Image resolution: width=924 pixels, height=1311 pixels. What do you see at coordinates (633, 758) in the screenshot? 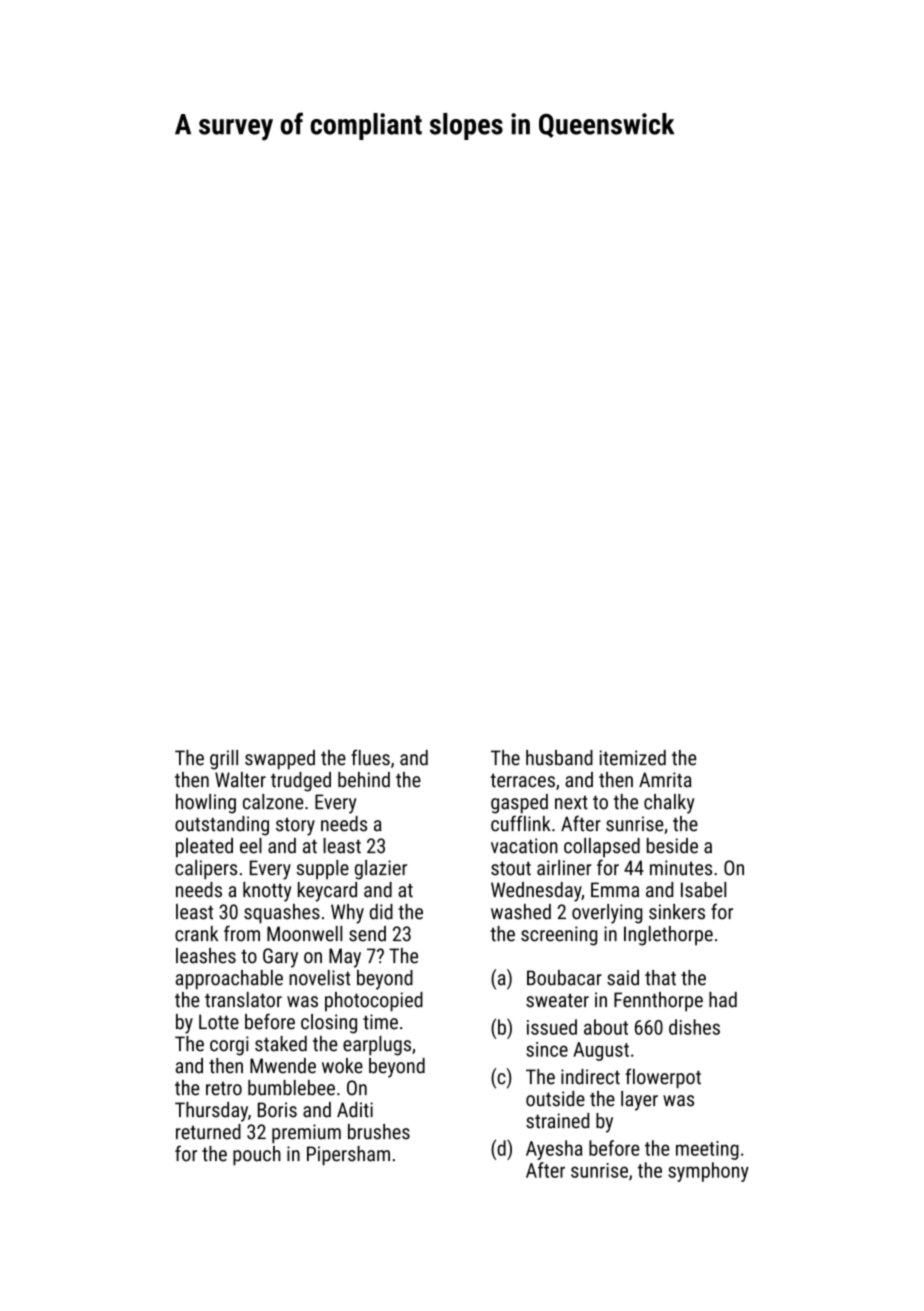
I see `itemized` at bounding box center [633, 758].
